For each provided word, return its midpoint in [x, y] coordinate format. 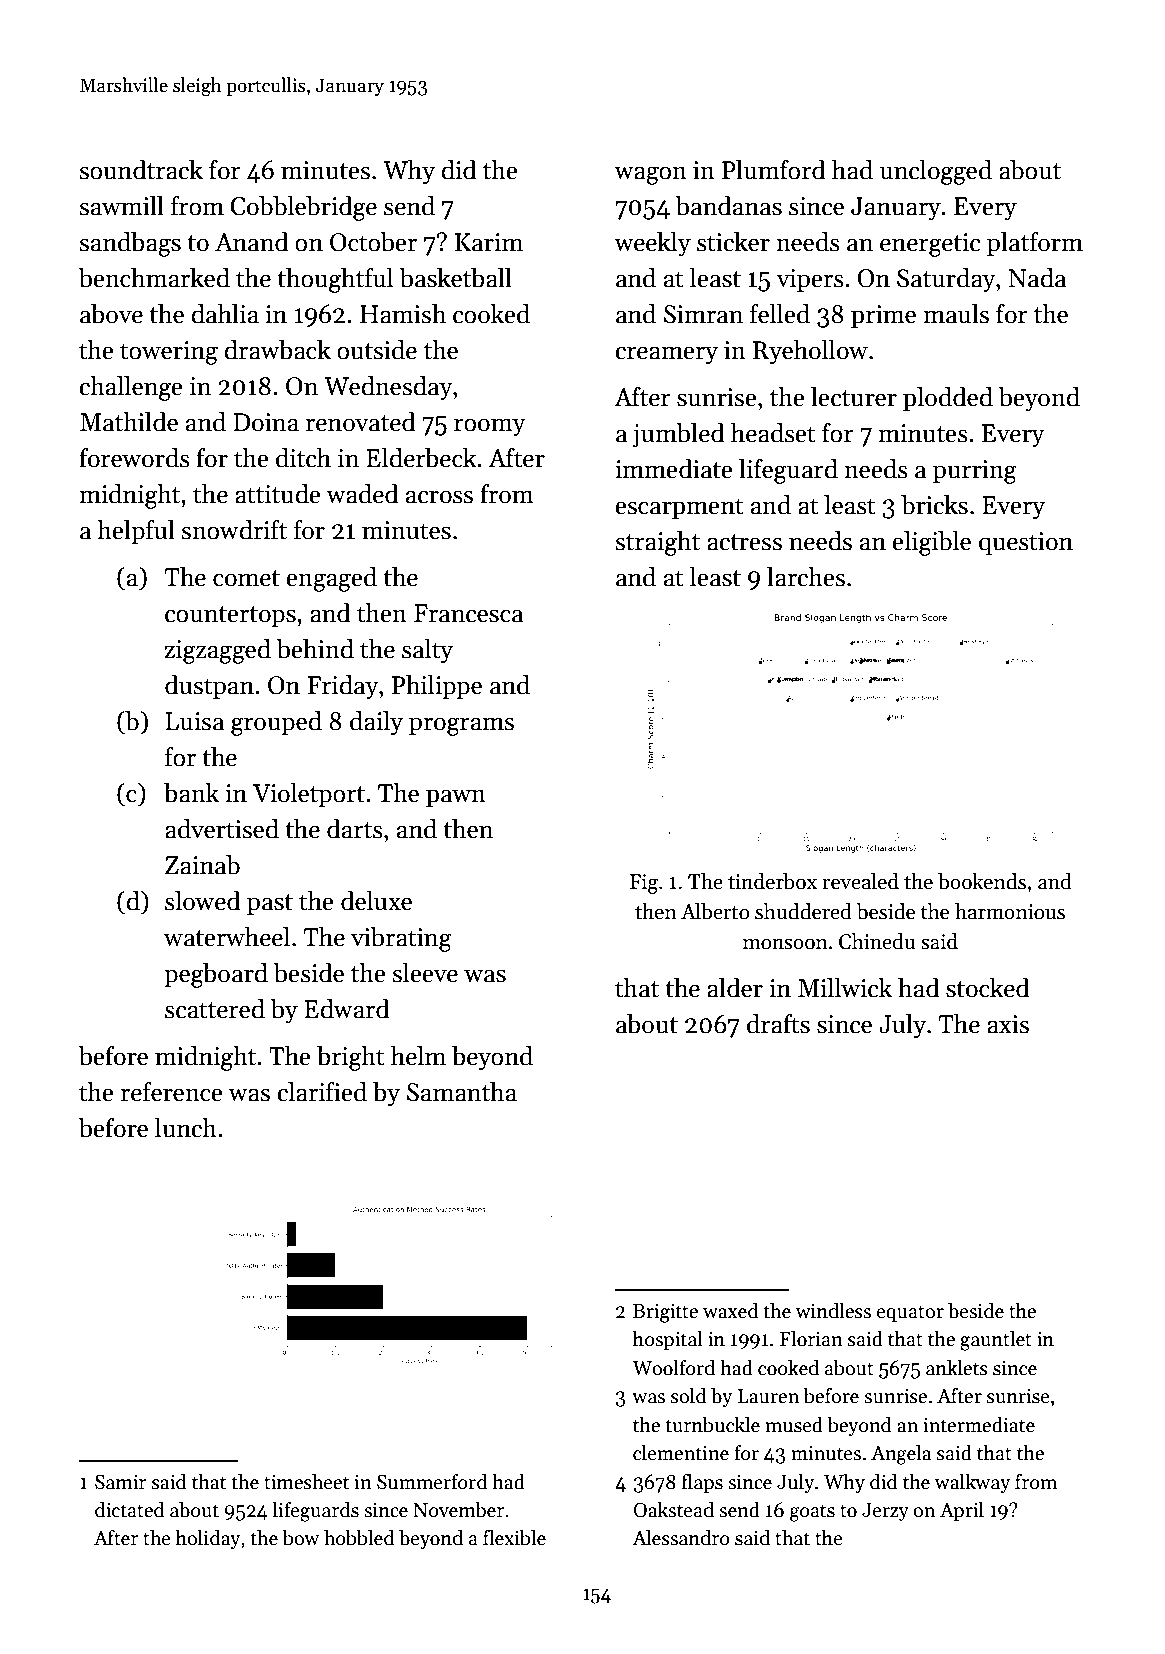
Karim [489, 242]
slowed [203, 901]
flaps [702, 1483]
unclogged [936, 172]
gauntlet [996, 1341]
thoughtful [335, 280]
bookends [982, 881]
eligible [932, 543]
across [439, 497]
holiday [208, 1539]
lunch [185, 1128]
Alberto [715, 911]
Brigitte [665, 1313]
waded [362, 494]
